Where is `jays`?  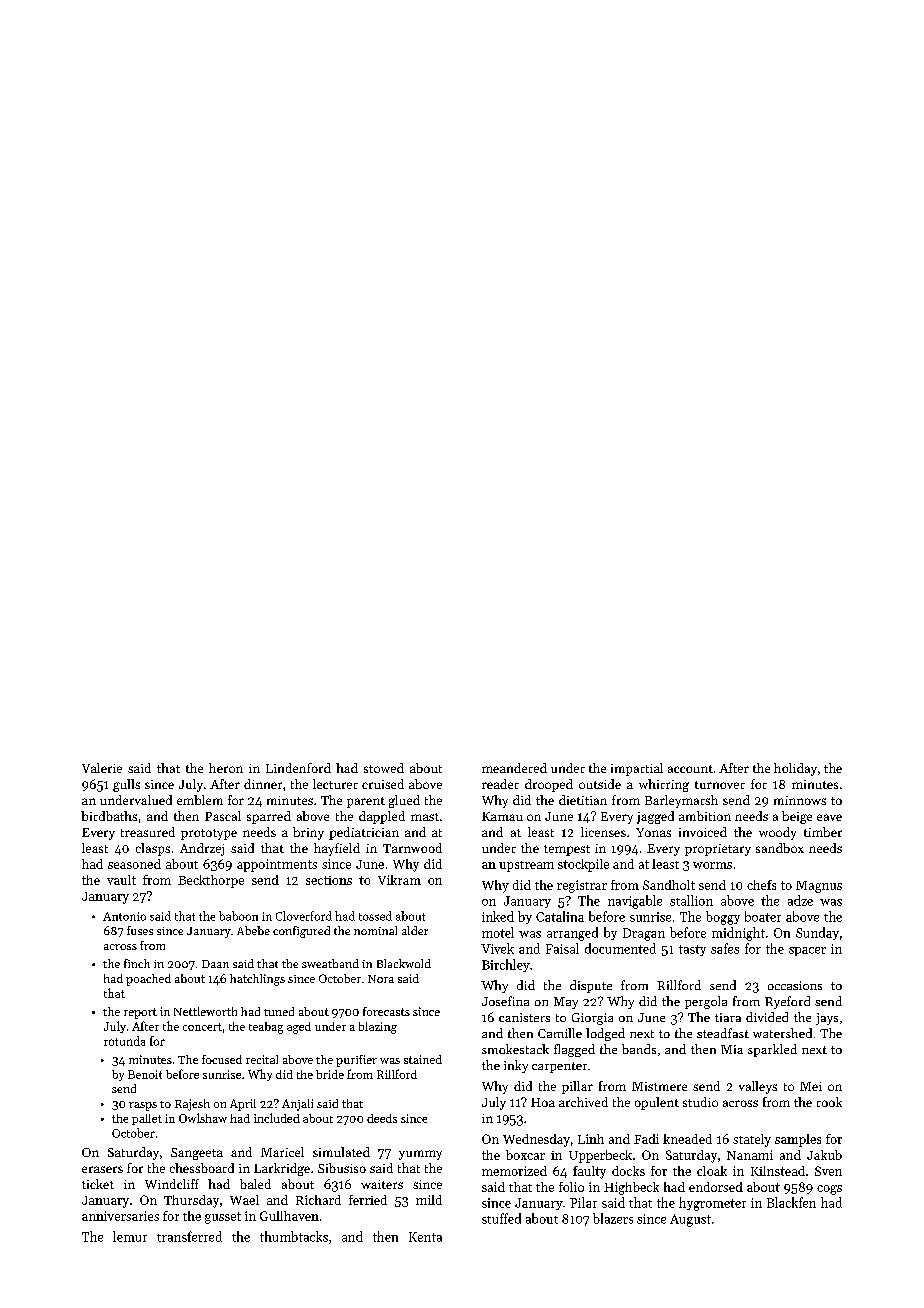
jays is located at coordinates (827, 1019).
